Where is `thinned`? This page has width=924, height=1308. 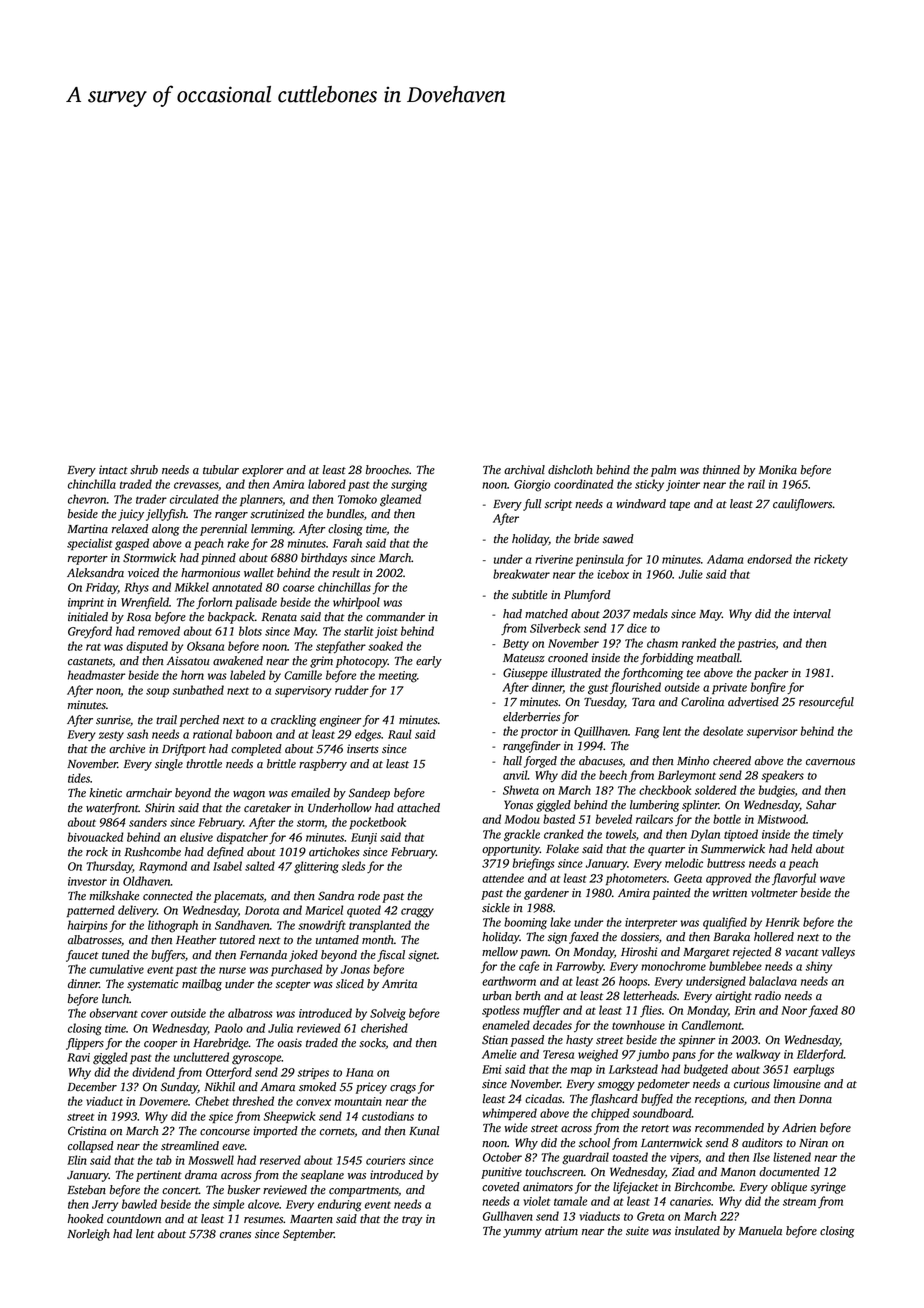 thinned is located at coordinates (721, 470).
